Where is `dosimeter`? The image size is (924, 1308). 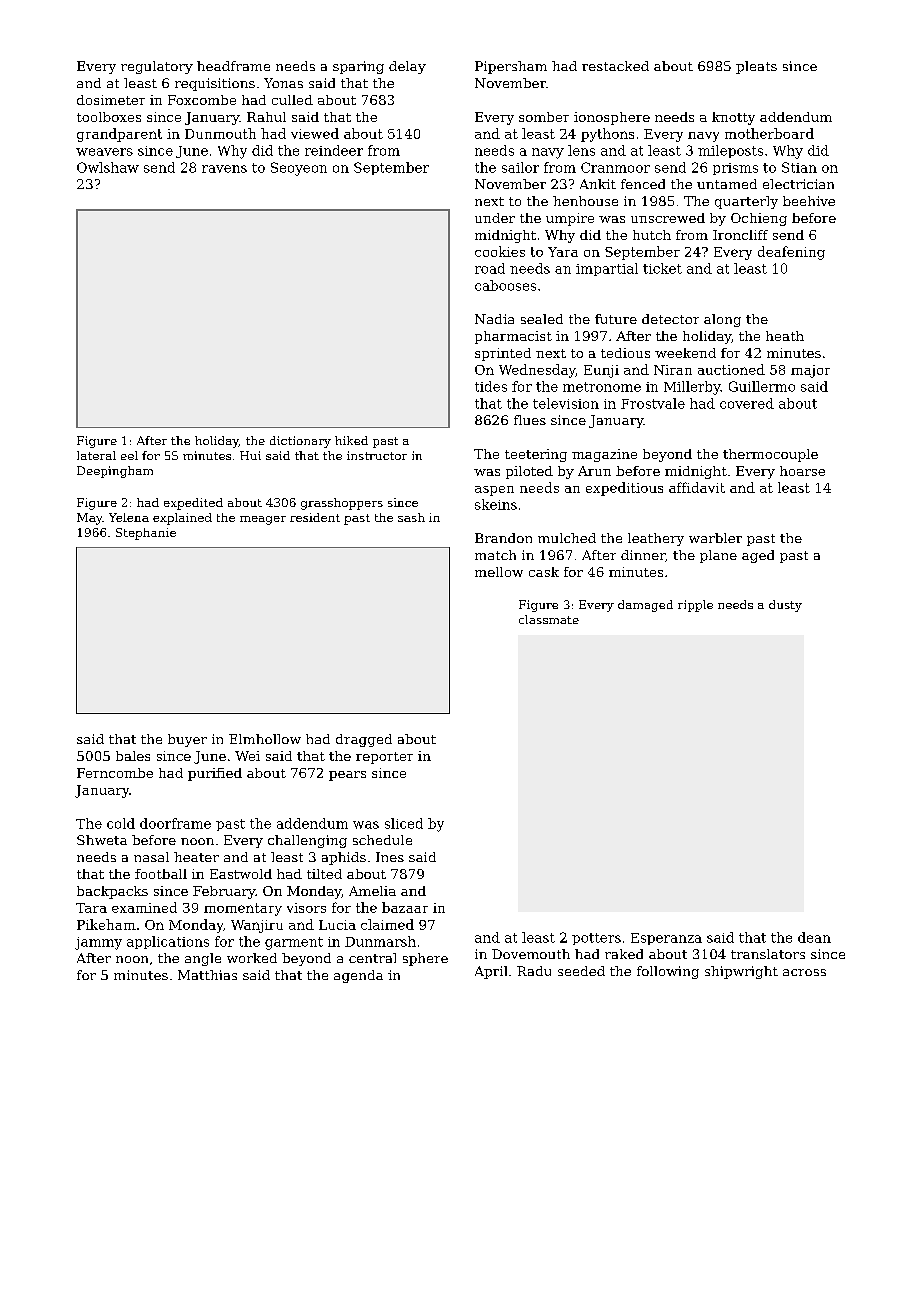
dosimeter is located at coordinates (111, 100).
